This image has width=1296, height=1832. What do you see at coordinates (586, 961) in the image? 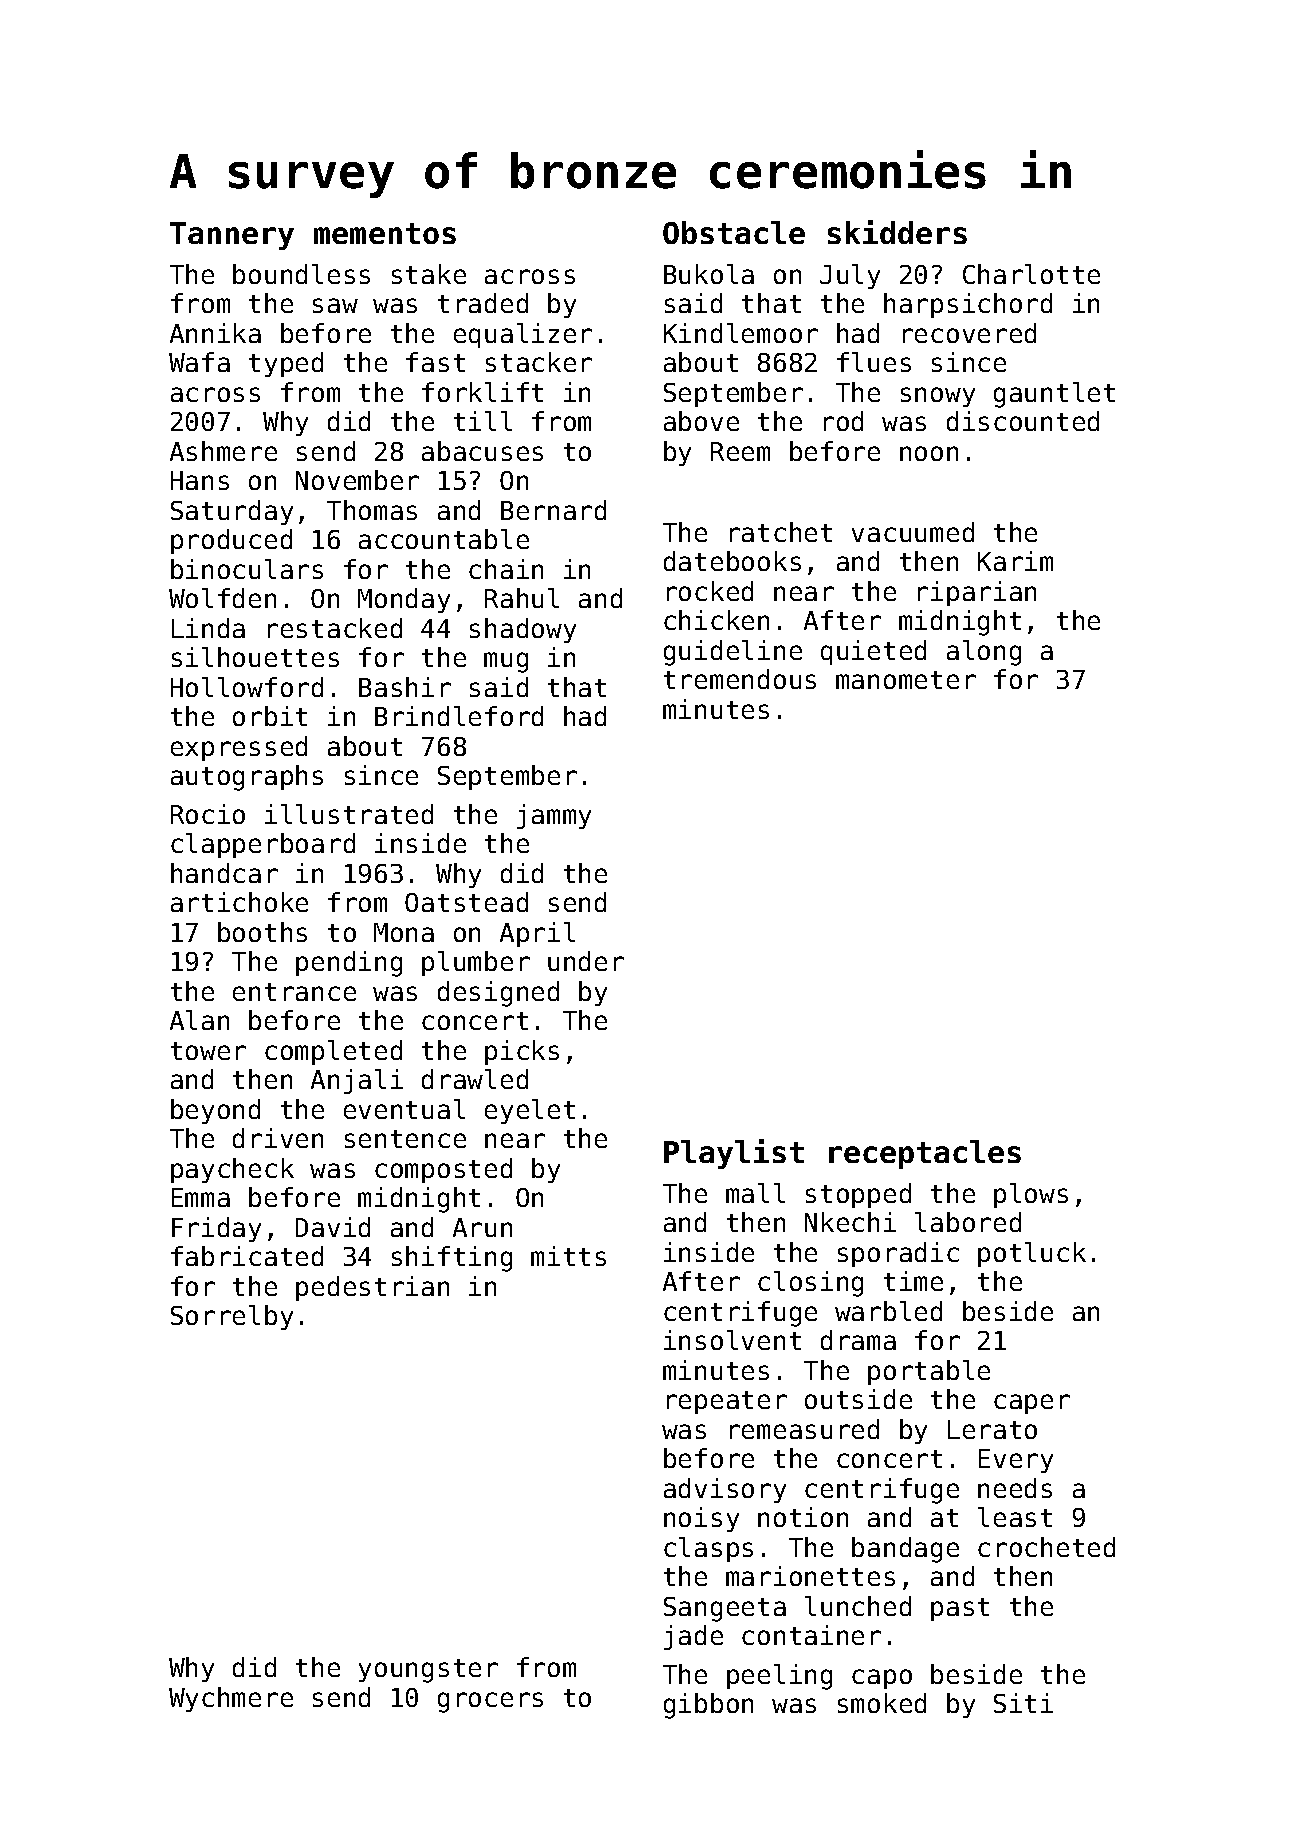
I see `under` at bounding box center [586, 961].
